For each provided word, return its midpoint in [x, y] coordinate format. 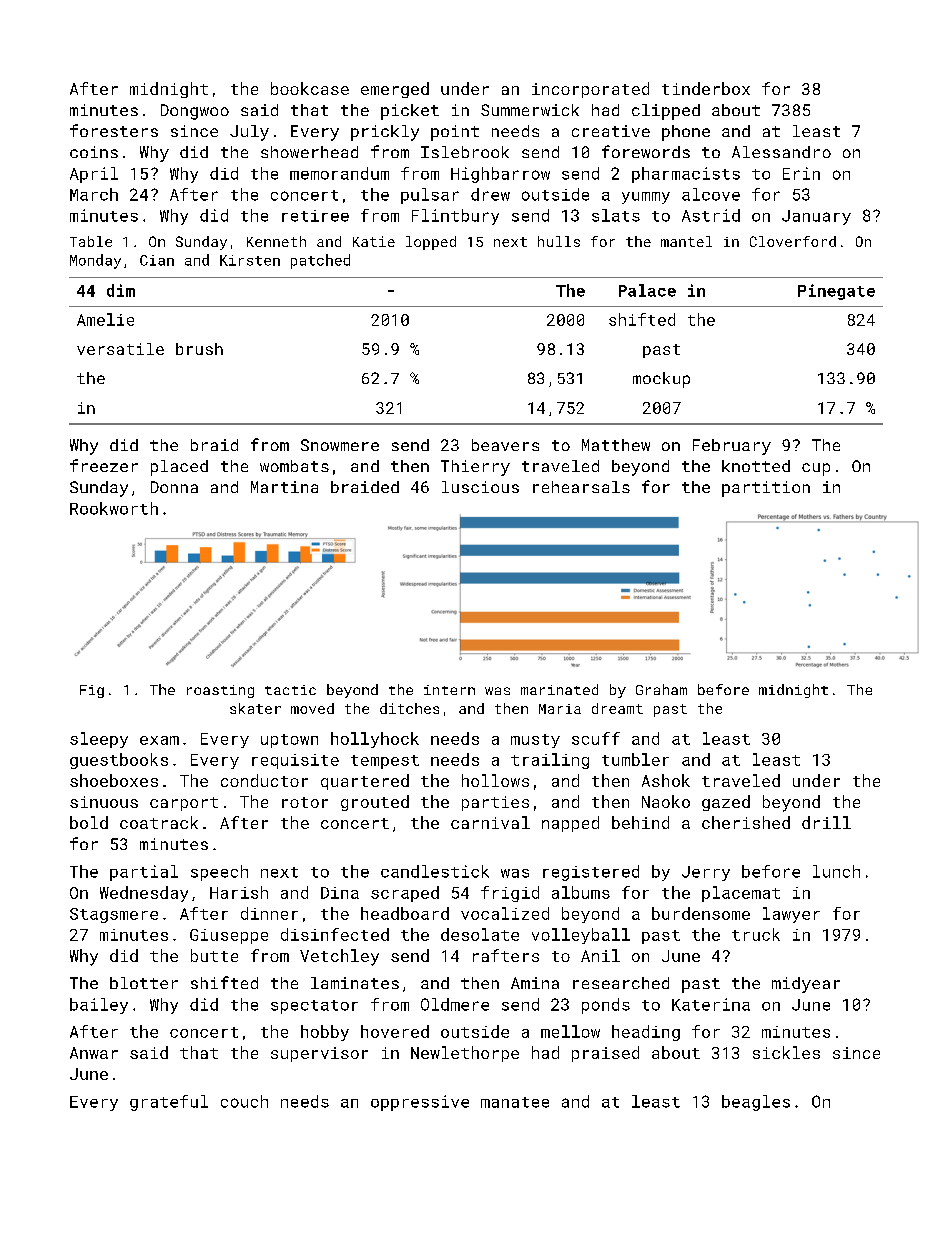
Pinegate [836, 292]
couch [244, 1101]
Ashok [666, 780]
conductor [264, 780]
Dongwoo [195, 112]
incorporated [590, 90]
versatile [120, 349]
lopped [431, 243]
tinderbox [706, 88]
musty [535, 741]
